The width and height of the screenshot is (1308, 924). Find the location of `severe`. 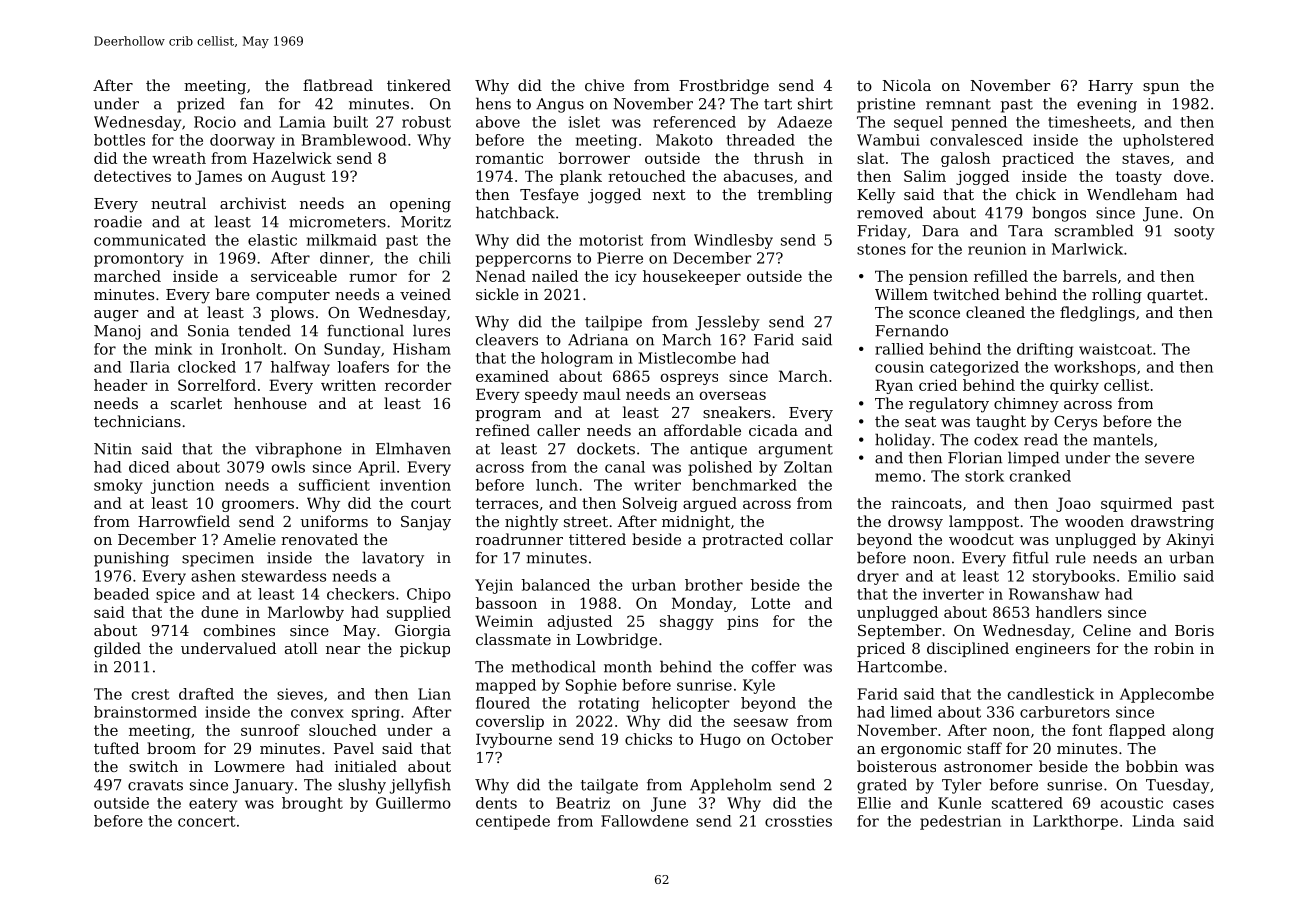

severe is located at coordinates (1169, 459).
